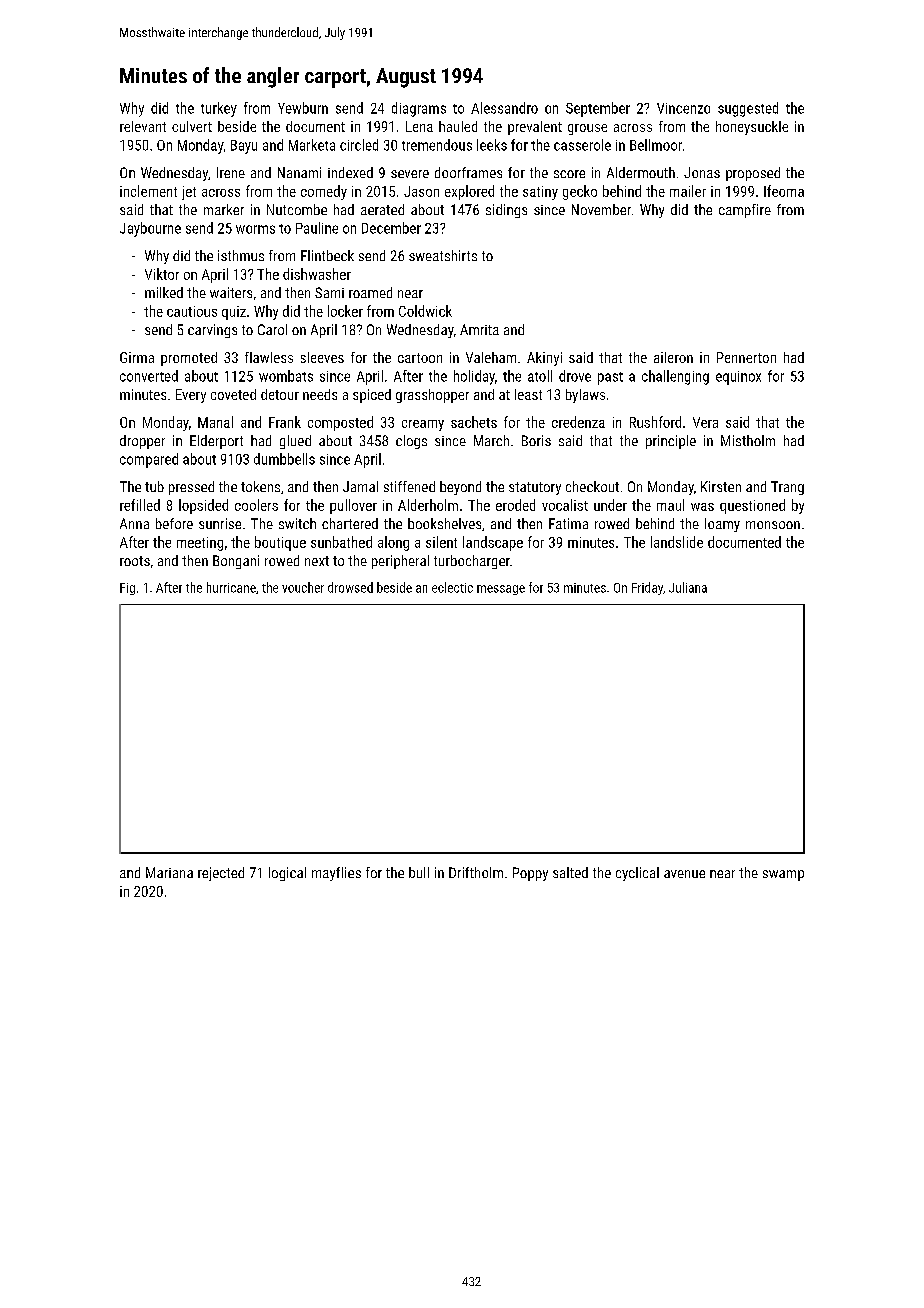 The image size is (924, 1308). I want to click on avenue, so click(684, 874).
